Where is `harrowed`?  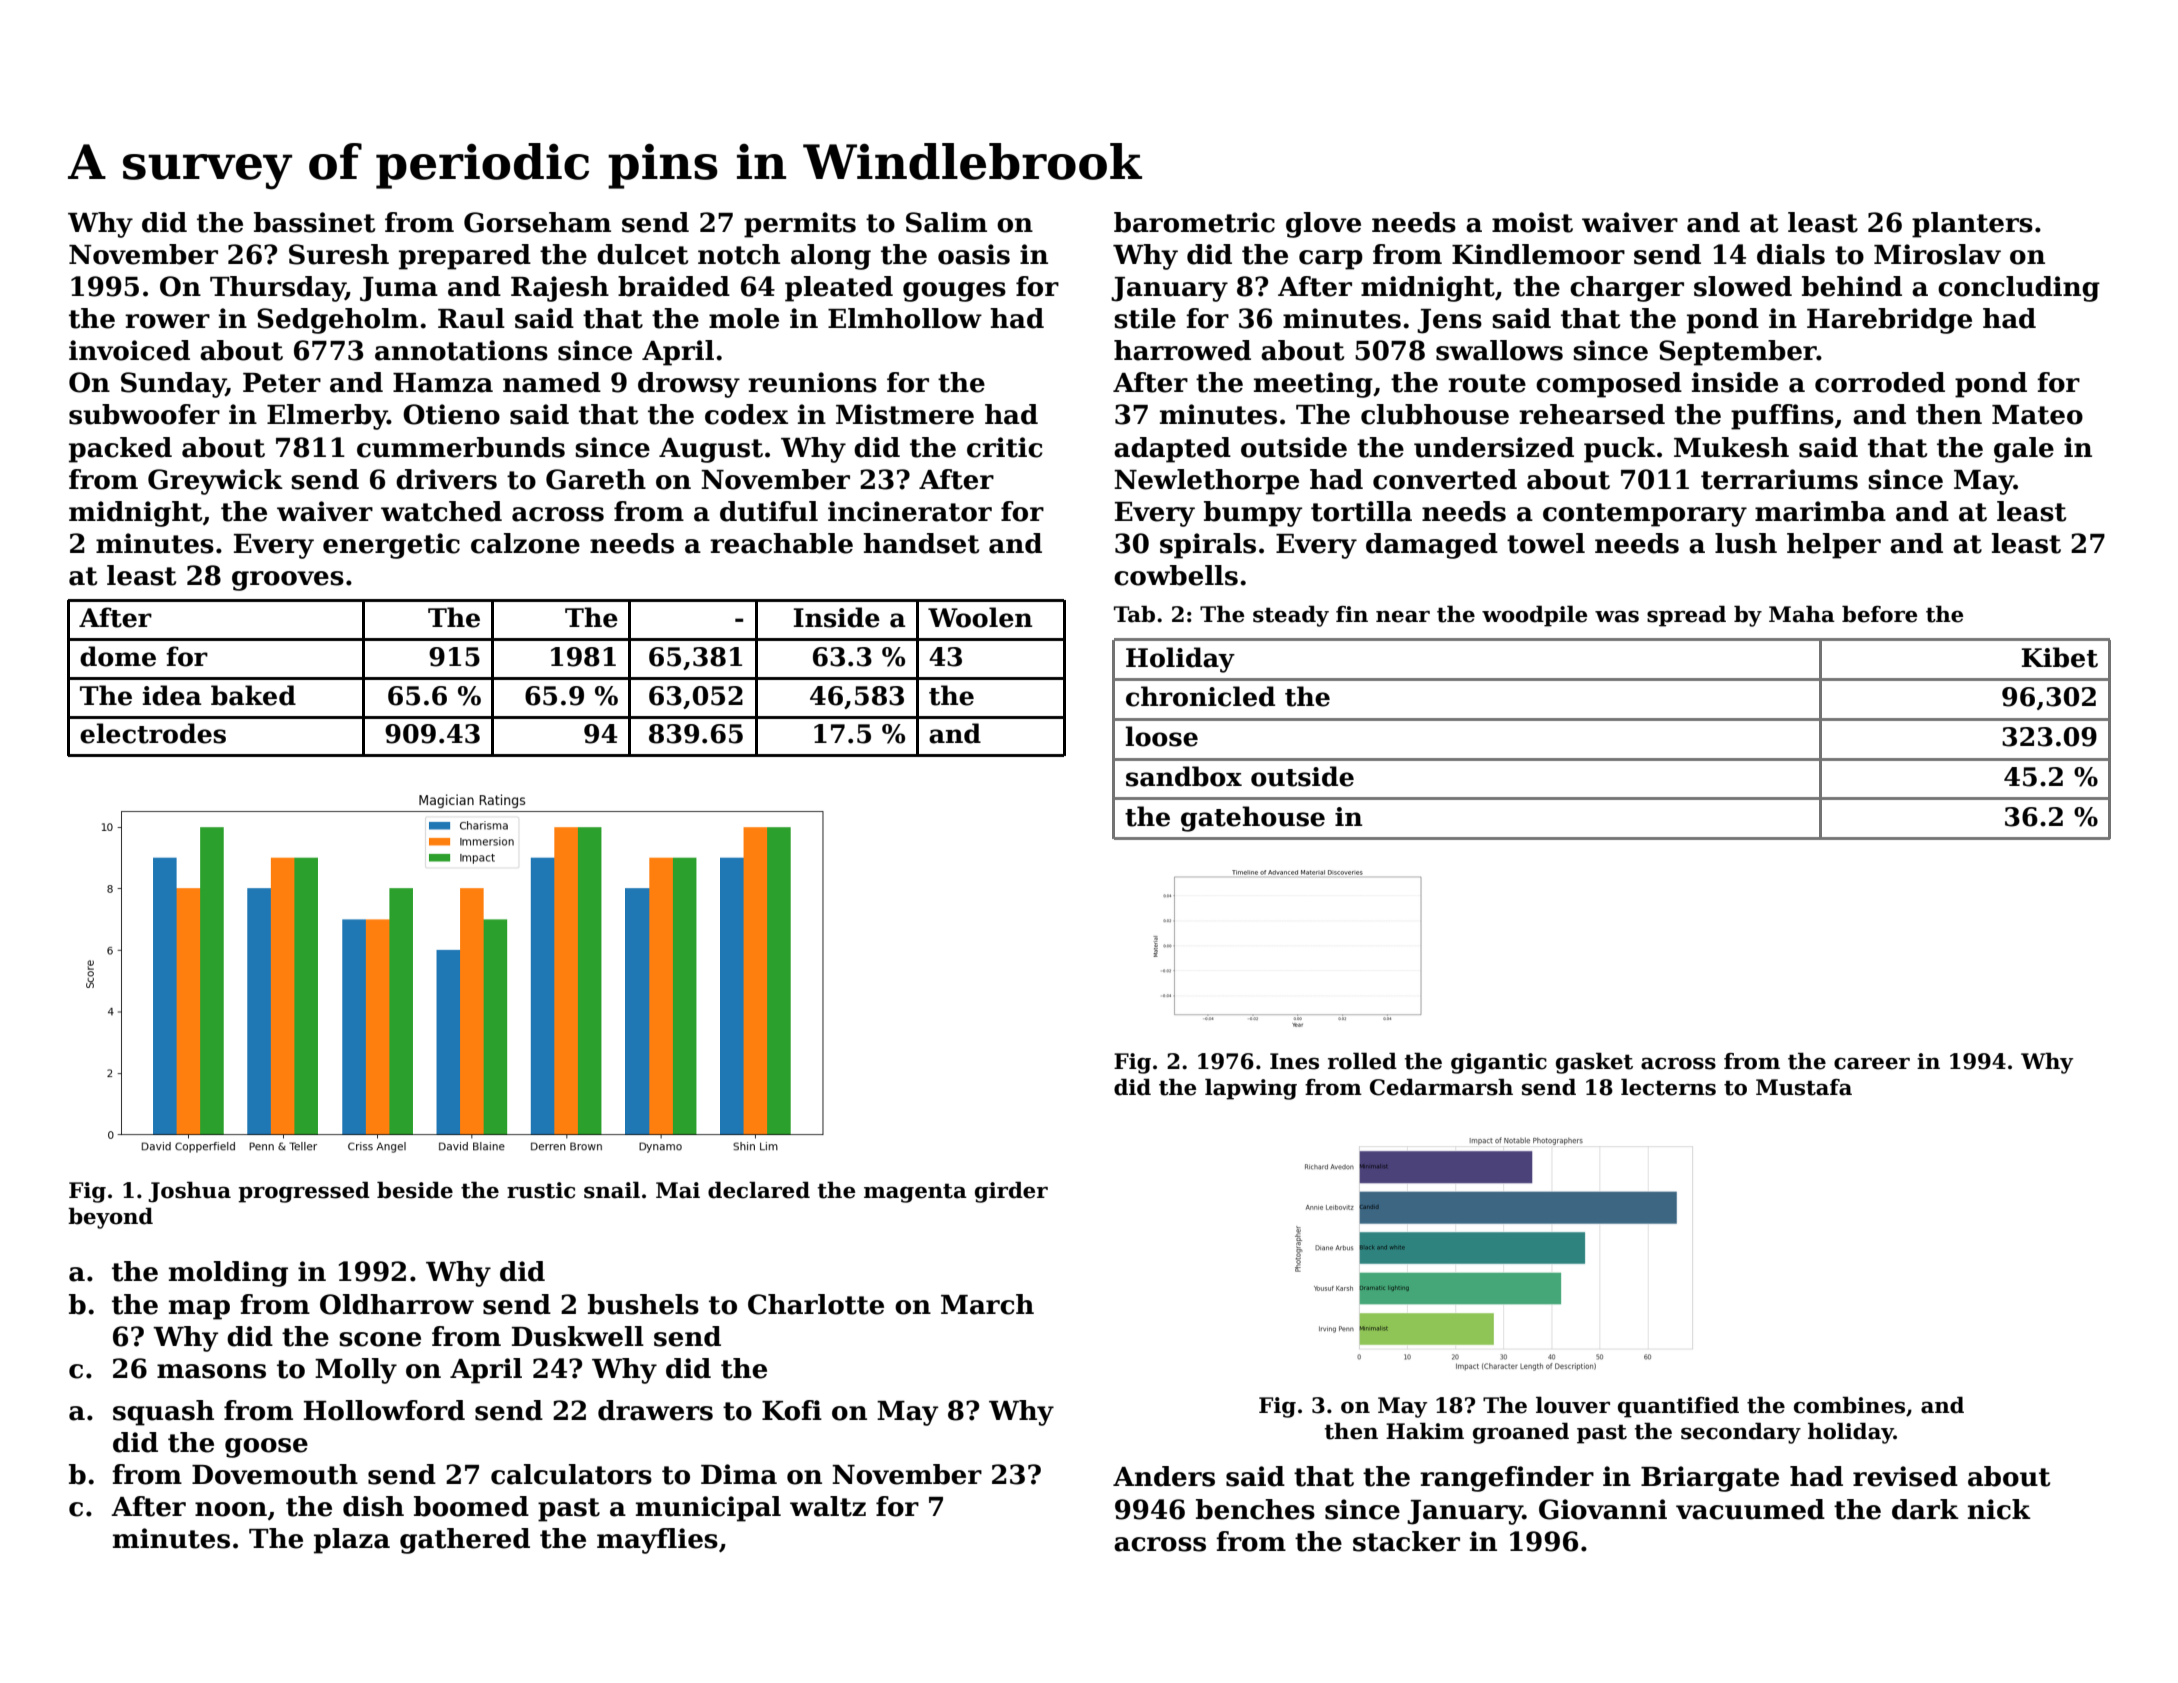
harrowed is located at coordinates (1182, 350).
